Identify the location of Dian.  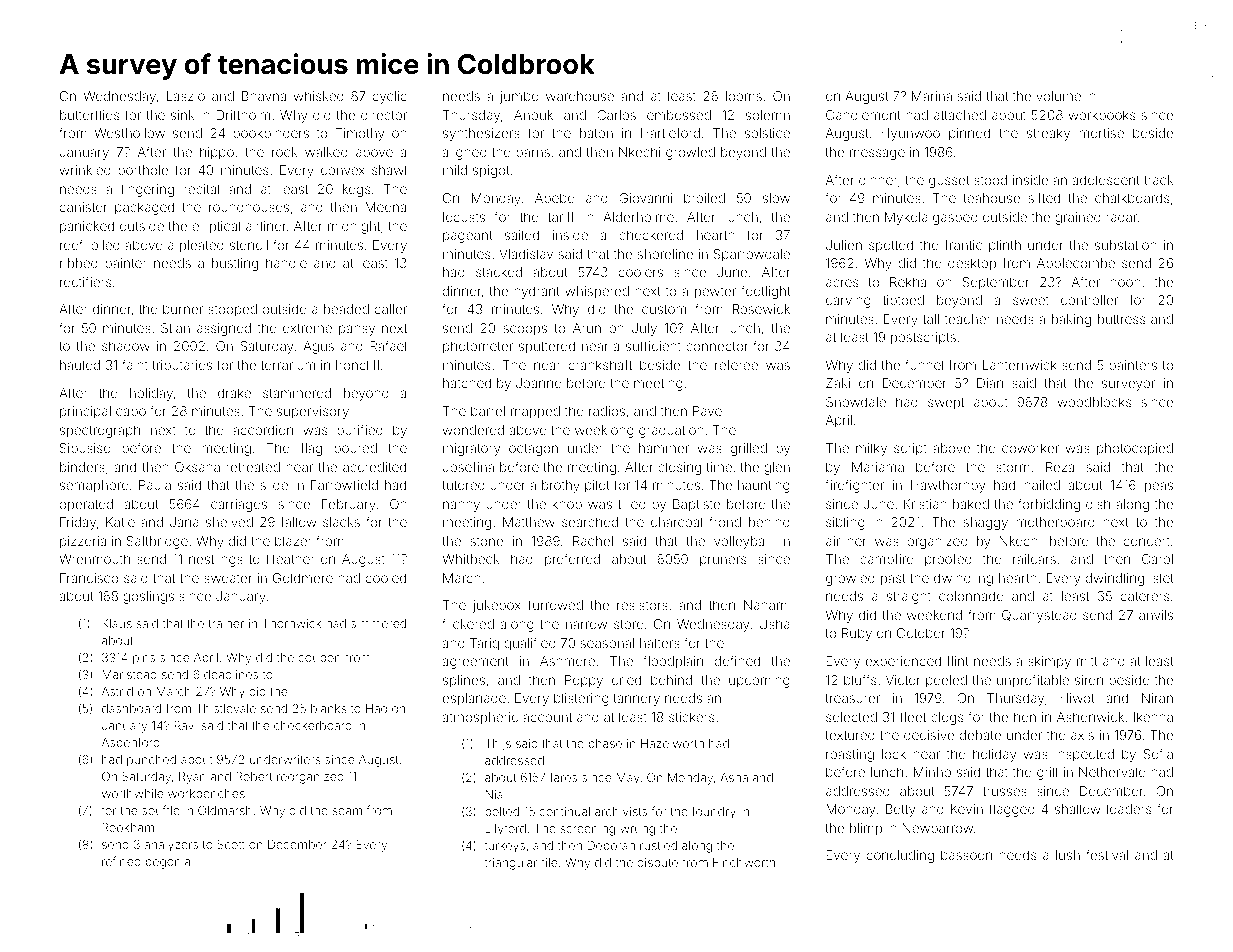
(990, 383).
